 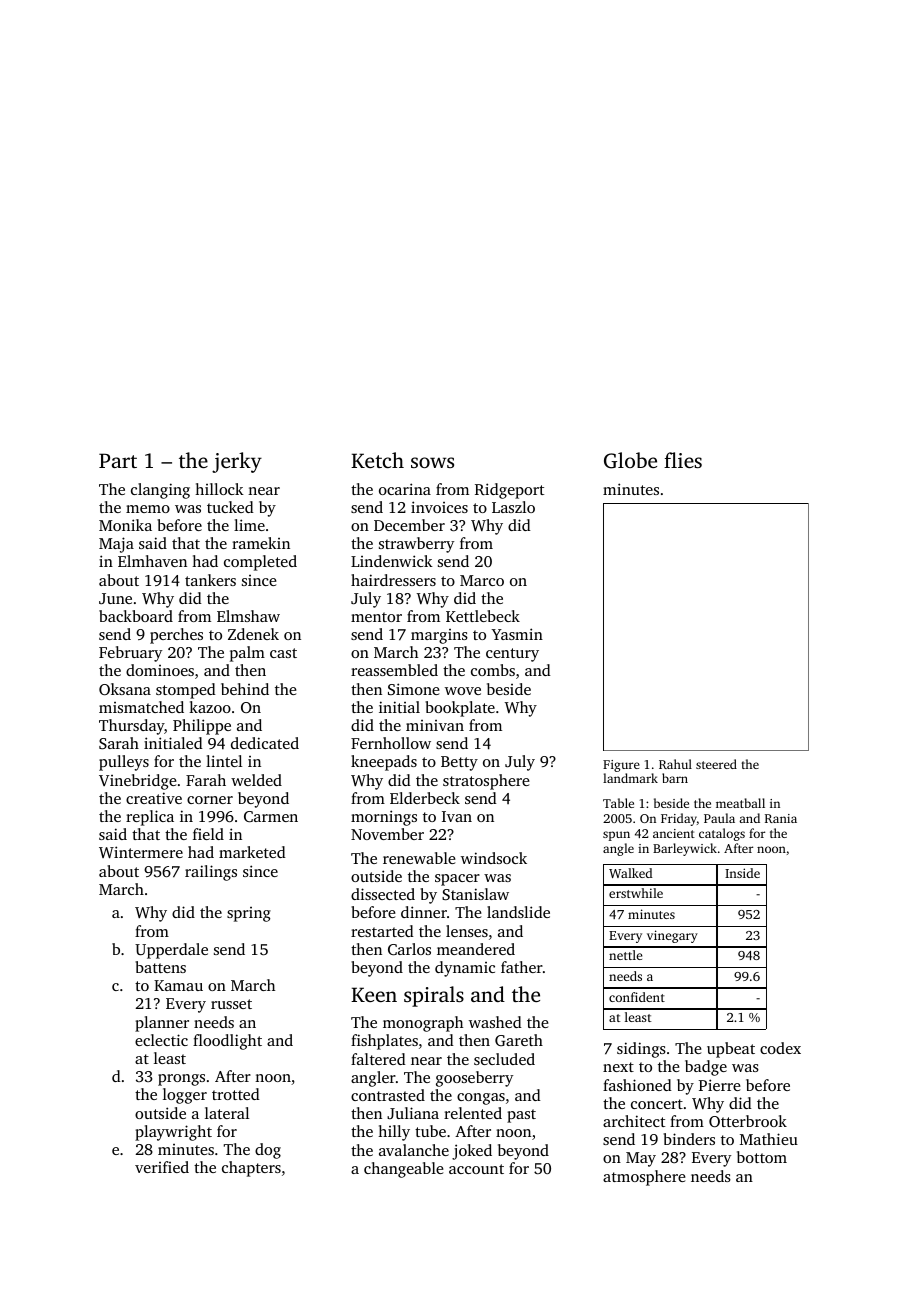 I want to click on railings, so click(x=211, y=873).
